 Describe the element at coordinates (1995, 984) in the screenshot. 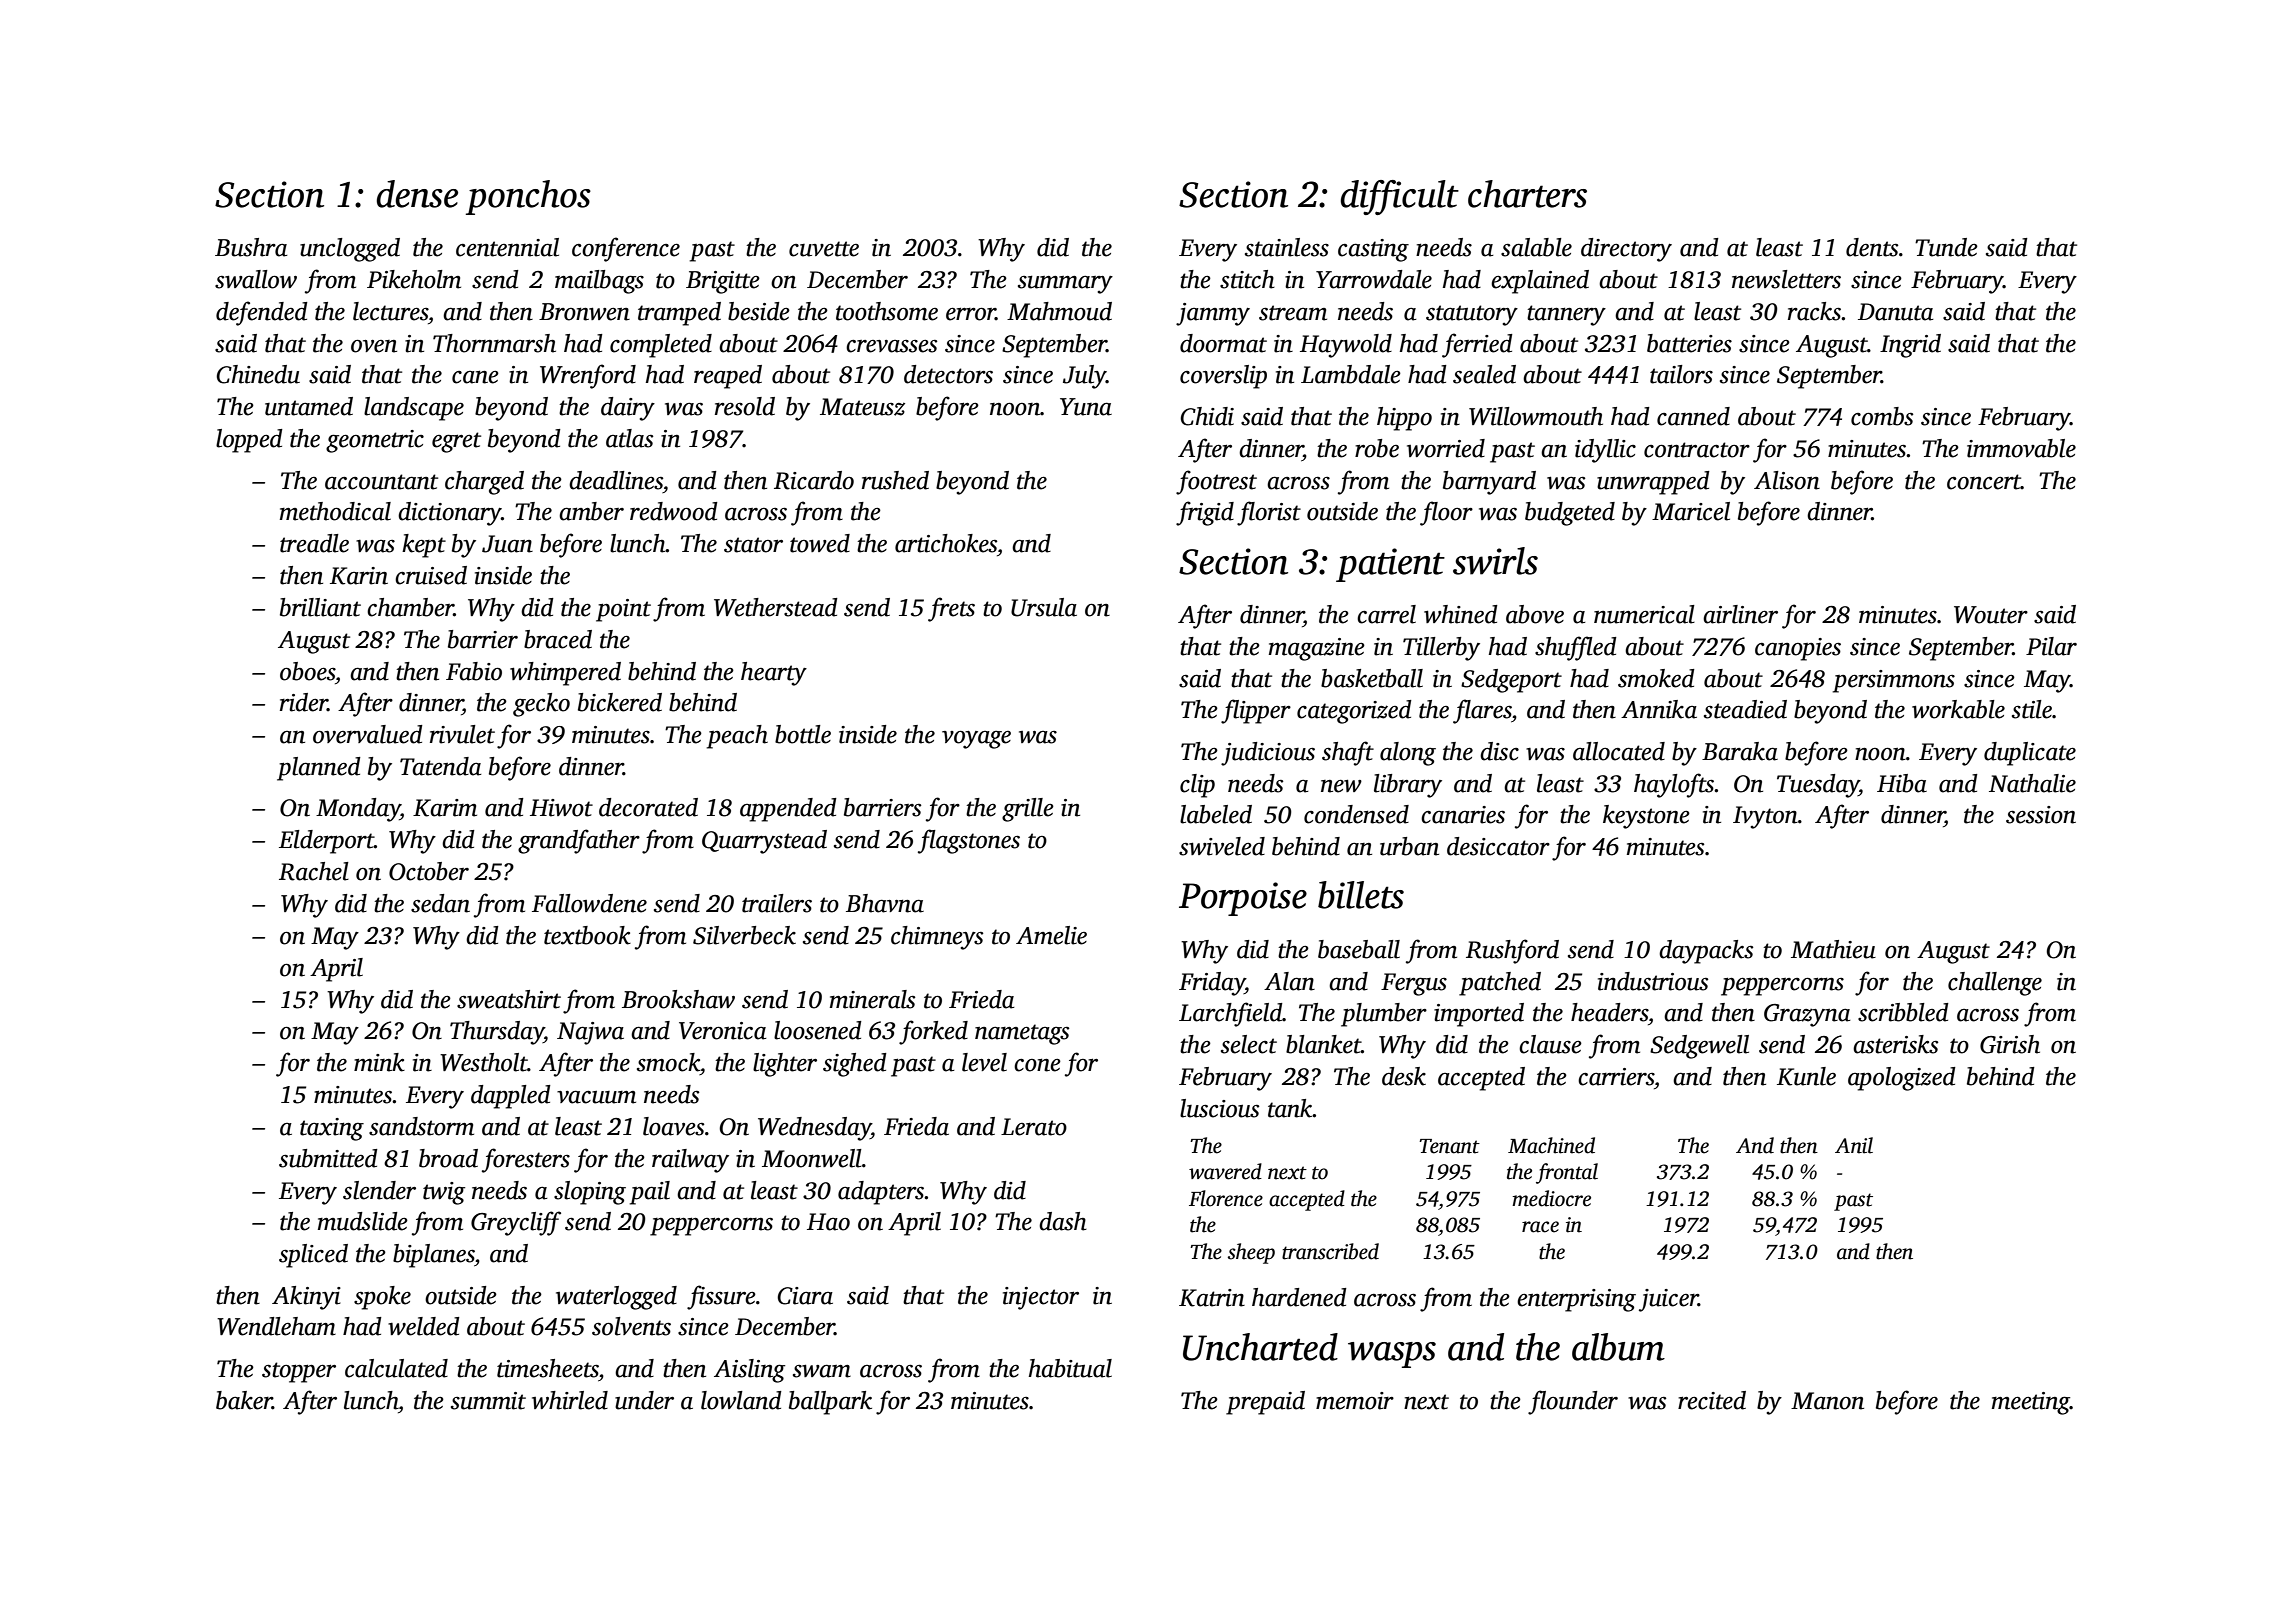

I see `challenge` at that location.
